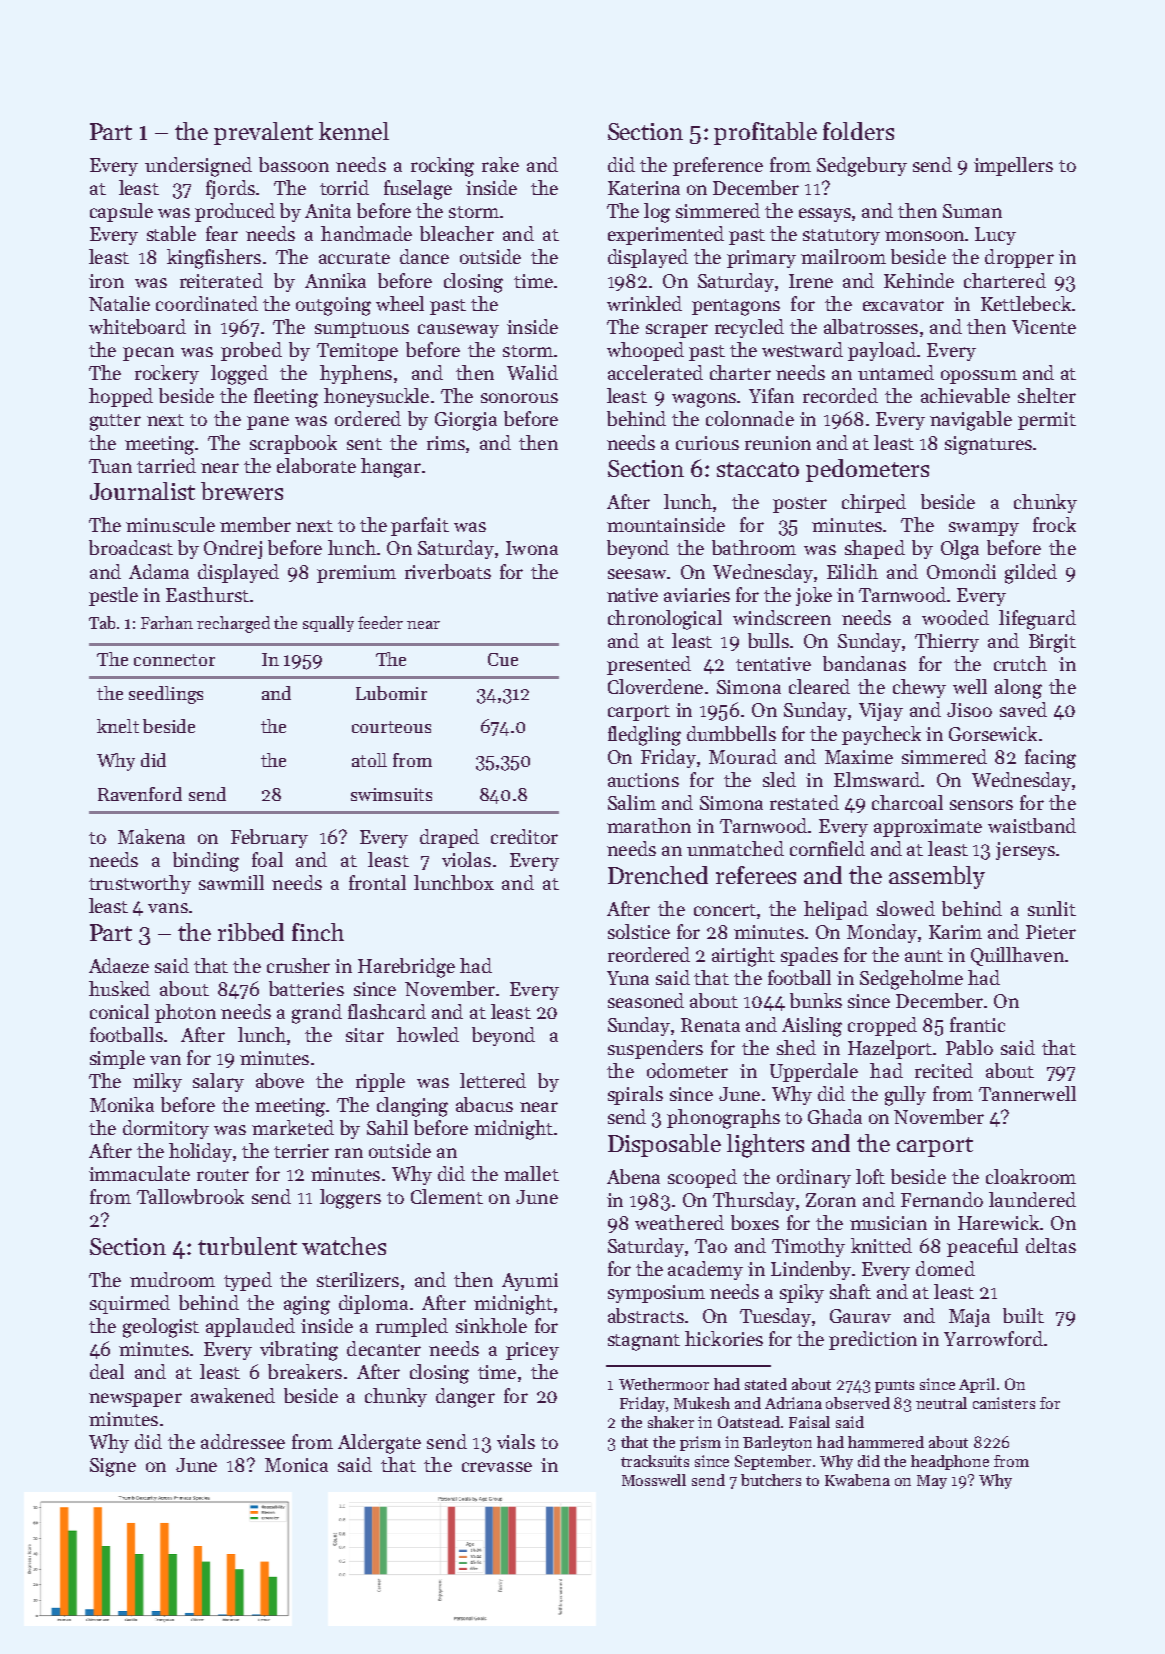 The height and width of the screenshot is (1654, 1165). Describe the element at coordinates (802, 1293) in the screenshot. I see `spiky` at that location.
